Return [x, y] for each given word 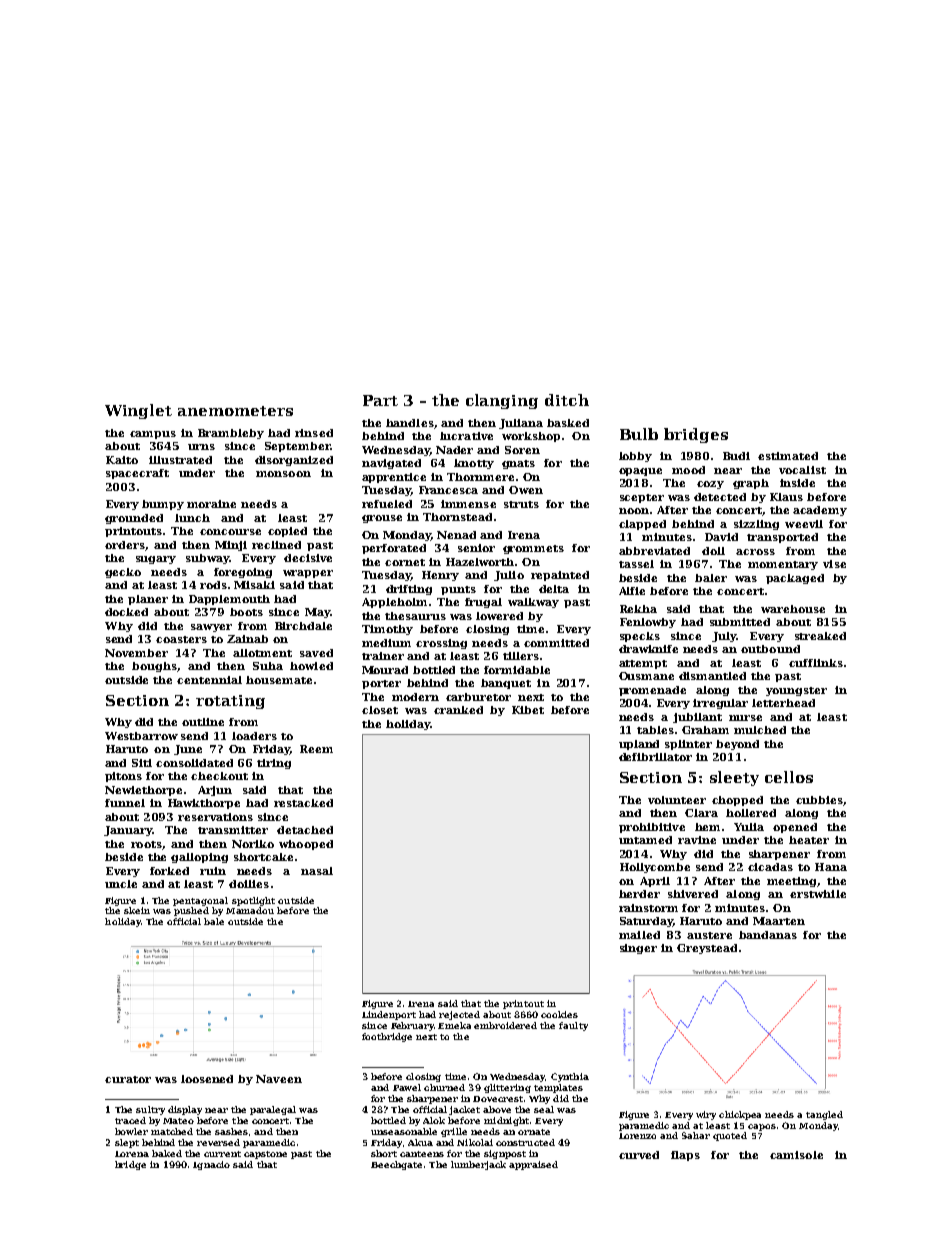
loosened [207, 1079]
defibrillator [655, 757]
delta [554, 589]
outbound [770, 649]
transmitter [233, 830]
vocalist [802, 470]
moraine [211, 504]
